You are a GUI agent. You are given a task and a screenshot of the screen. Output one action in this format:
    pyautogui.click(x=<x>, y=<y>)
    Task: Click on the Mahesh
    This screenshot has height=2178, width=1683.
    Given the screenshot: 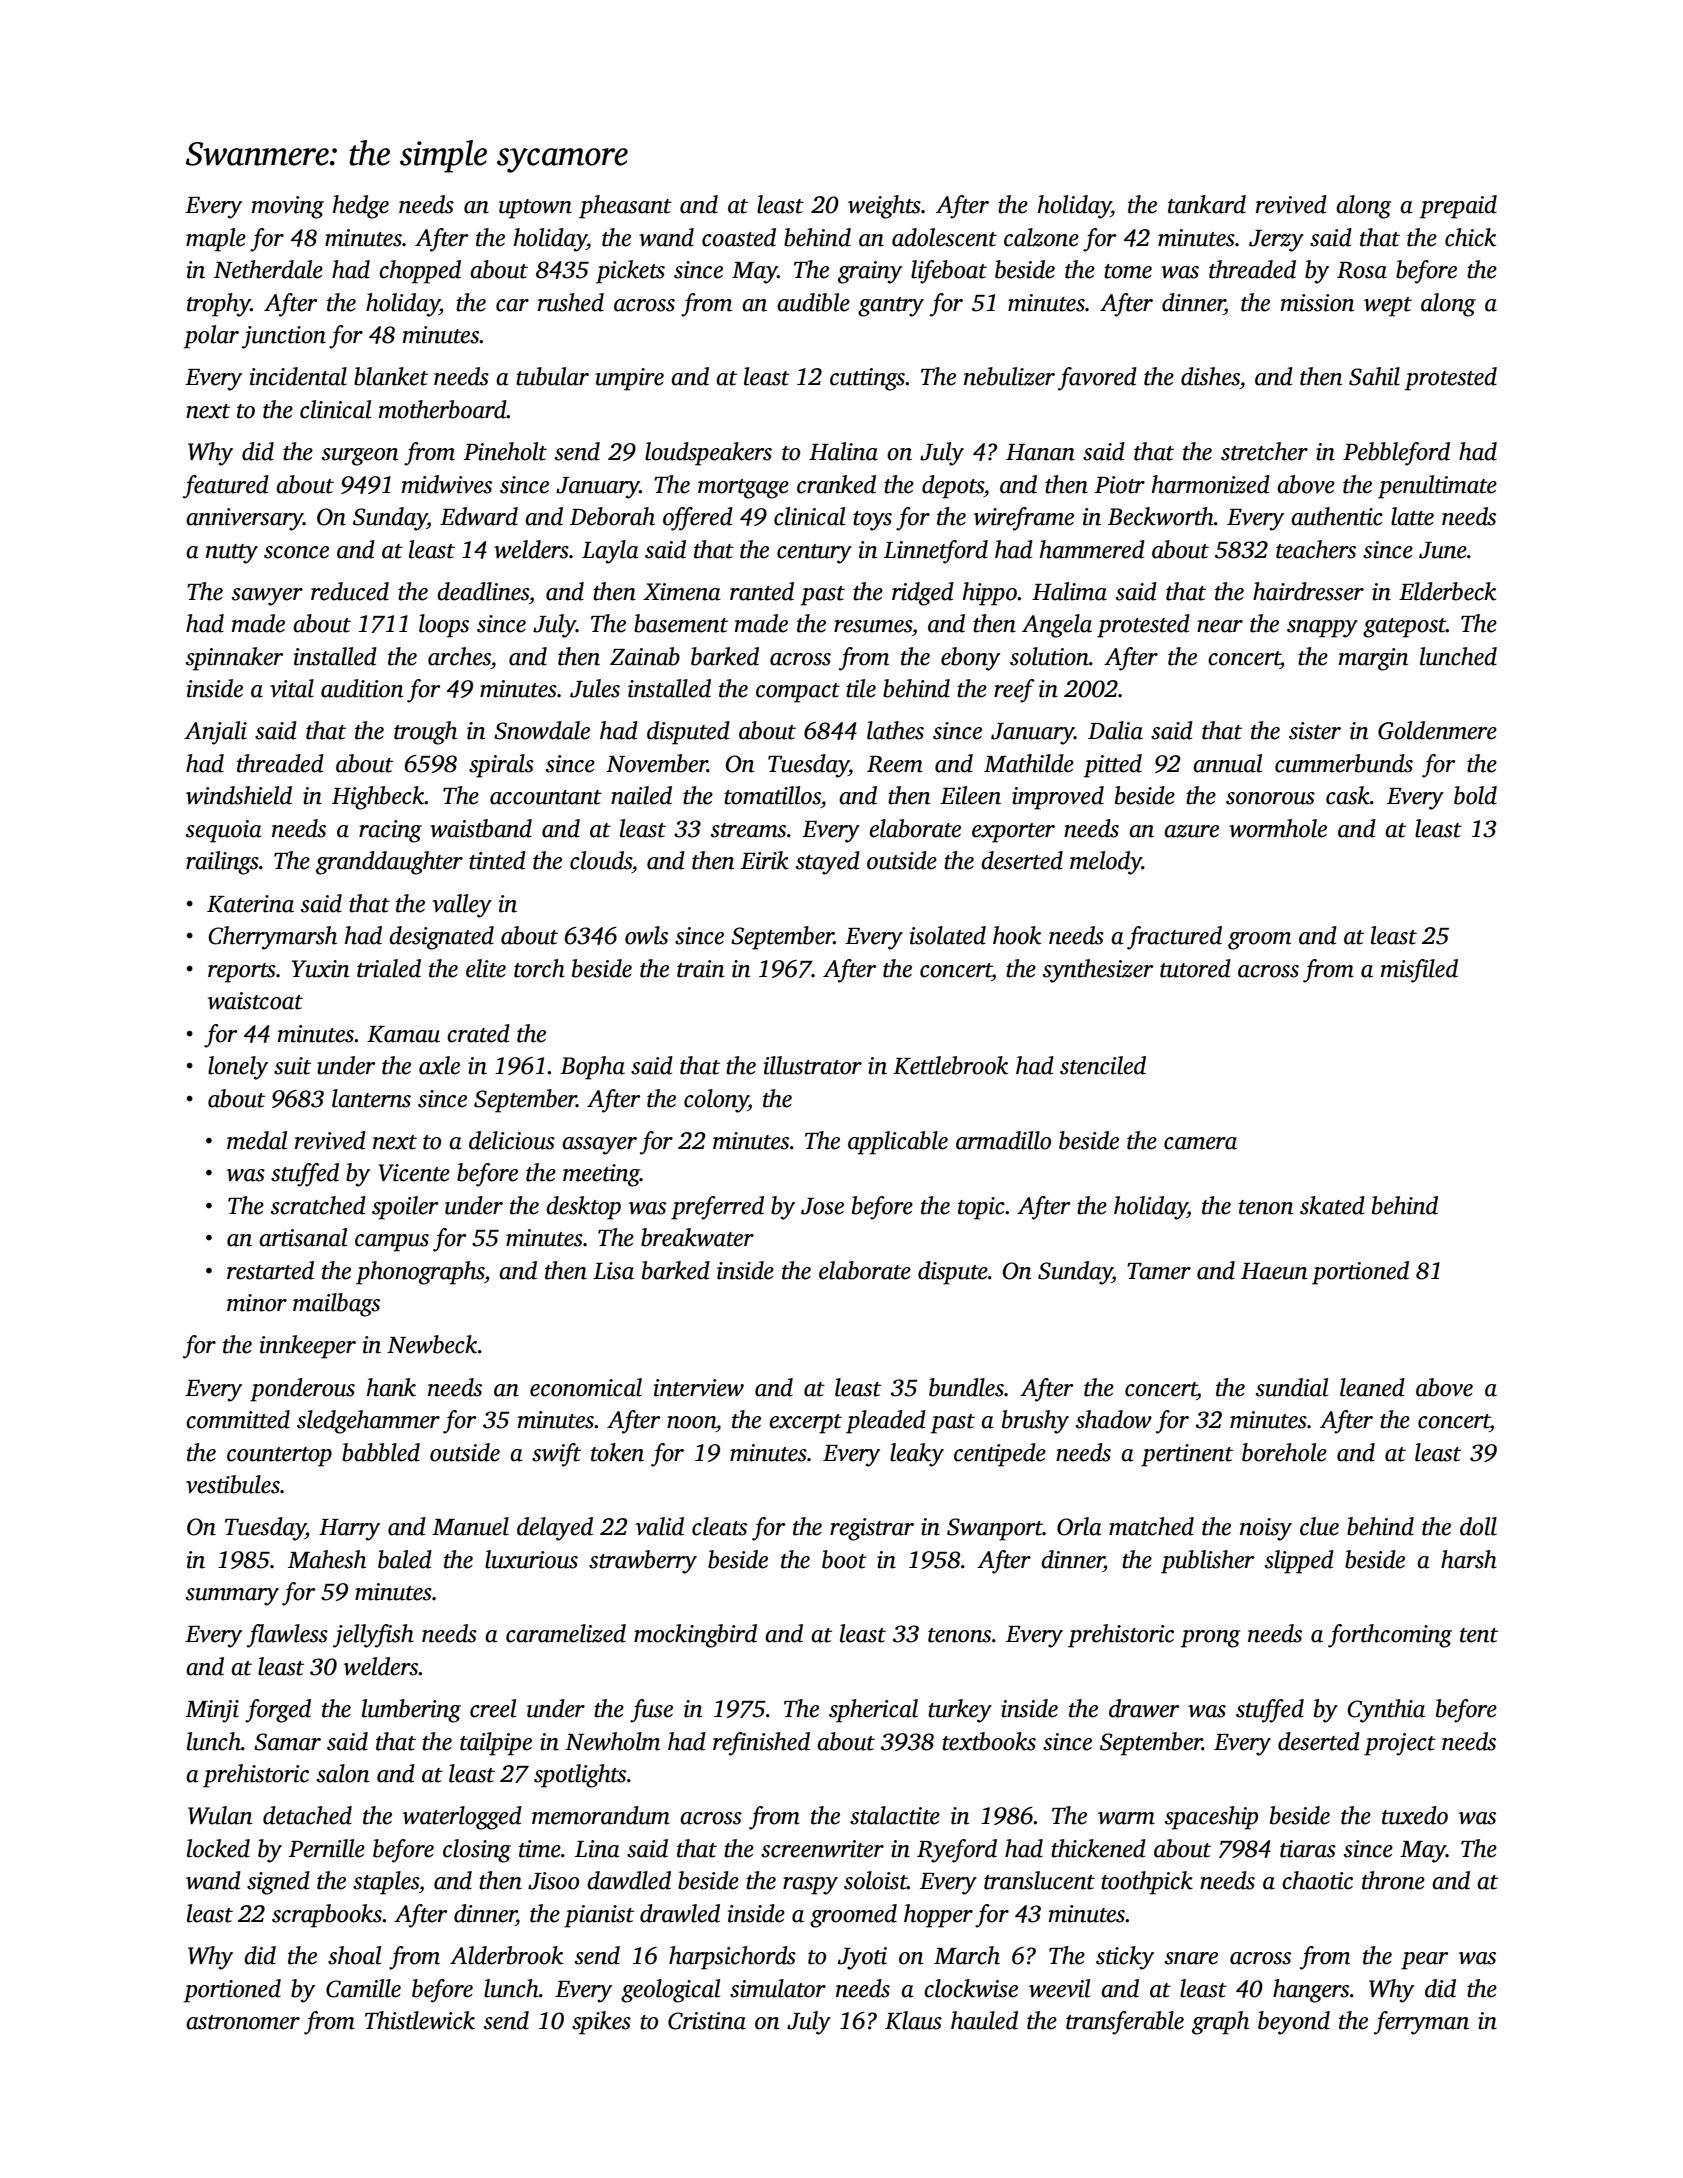 What is the action you would take?
    pyautogui.click(x=327, y=1559)
